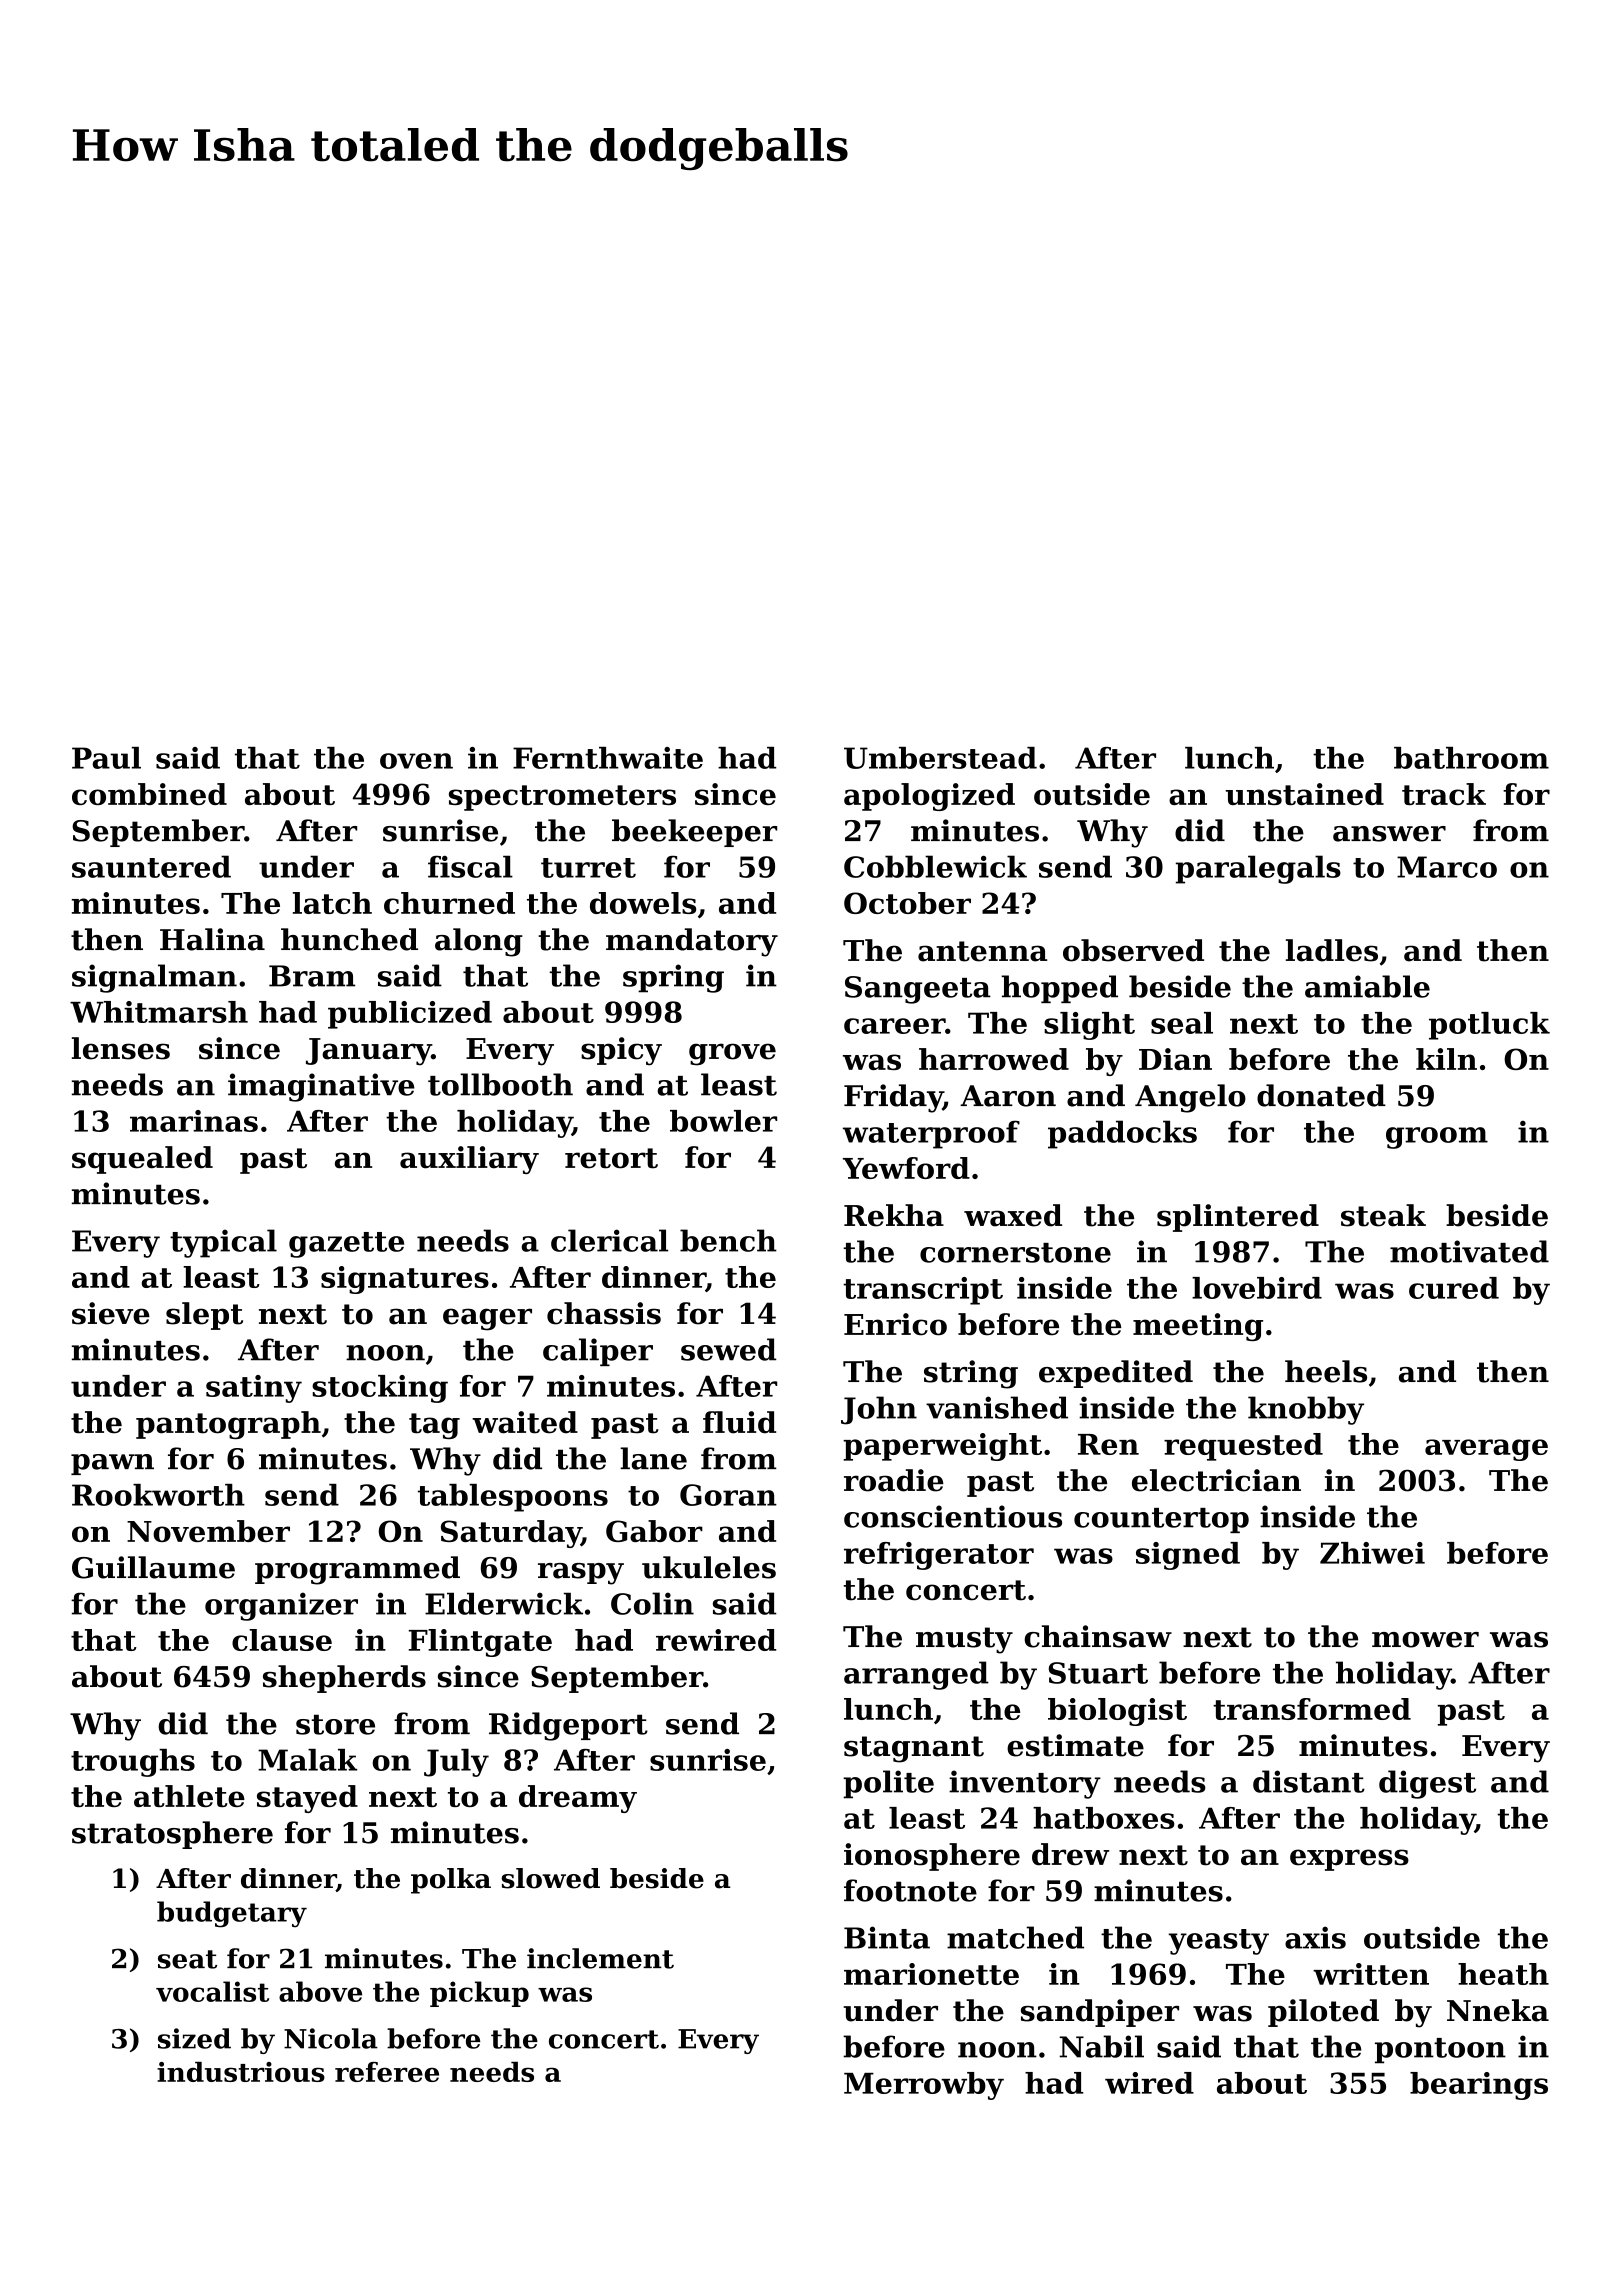 The image size is (1620, 2292). Describe the element at coordinates (1447, 867) in the document. I see `Marco` at that location.
